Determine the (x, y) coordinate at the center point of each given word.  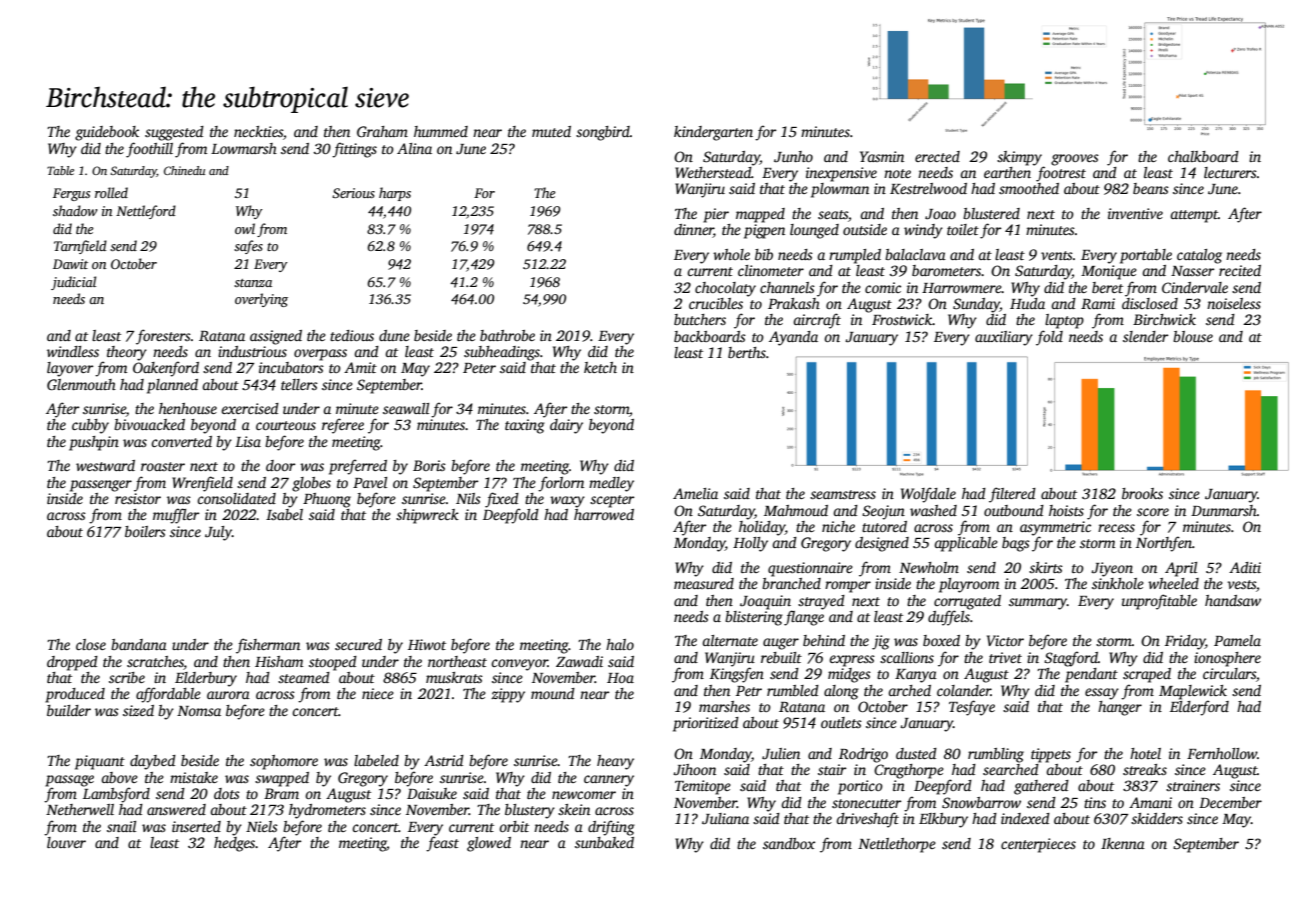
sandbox (789, 843)
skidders (1157, 818)
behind (824, 640)
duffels (949, 618)
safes (248, 247)
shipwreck (427, 516)
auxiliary (1004, 338)
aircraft (817, 321)
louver (66, 842)
